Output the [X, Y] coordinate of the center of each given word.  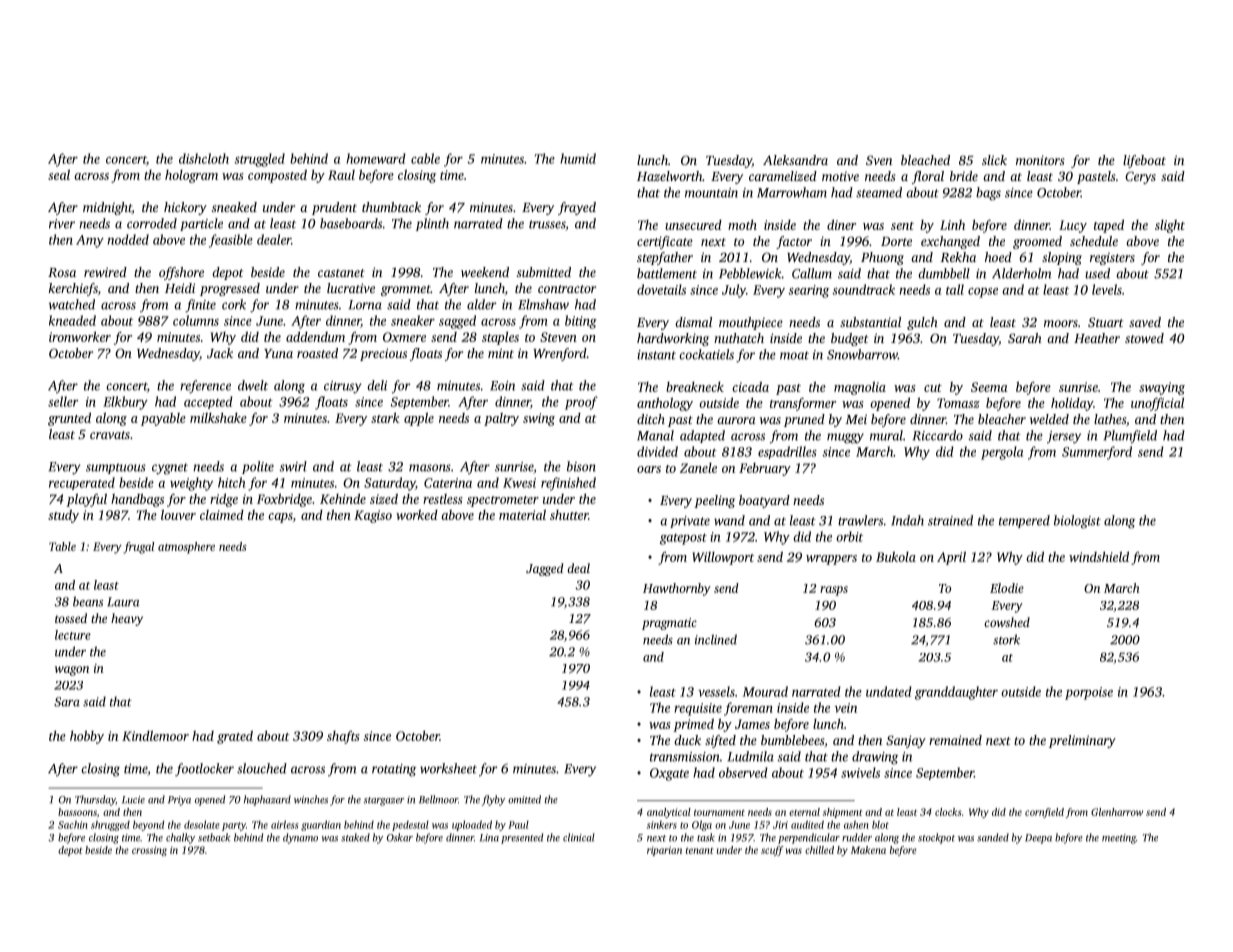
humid [578, 158]
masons [430, 468]
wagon [72, 671]
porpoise [1089, 693]
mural [886, 435]
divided [657, 451]
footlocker [204, 770]
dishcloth [204, 158]
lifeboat [1144, 161]
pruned [804, 420]
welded [1049, 419]
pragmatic [669, 624]
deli [377, 385]
